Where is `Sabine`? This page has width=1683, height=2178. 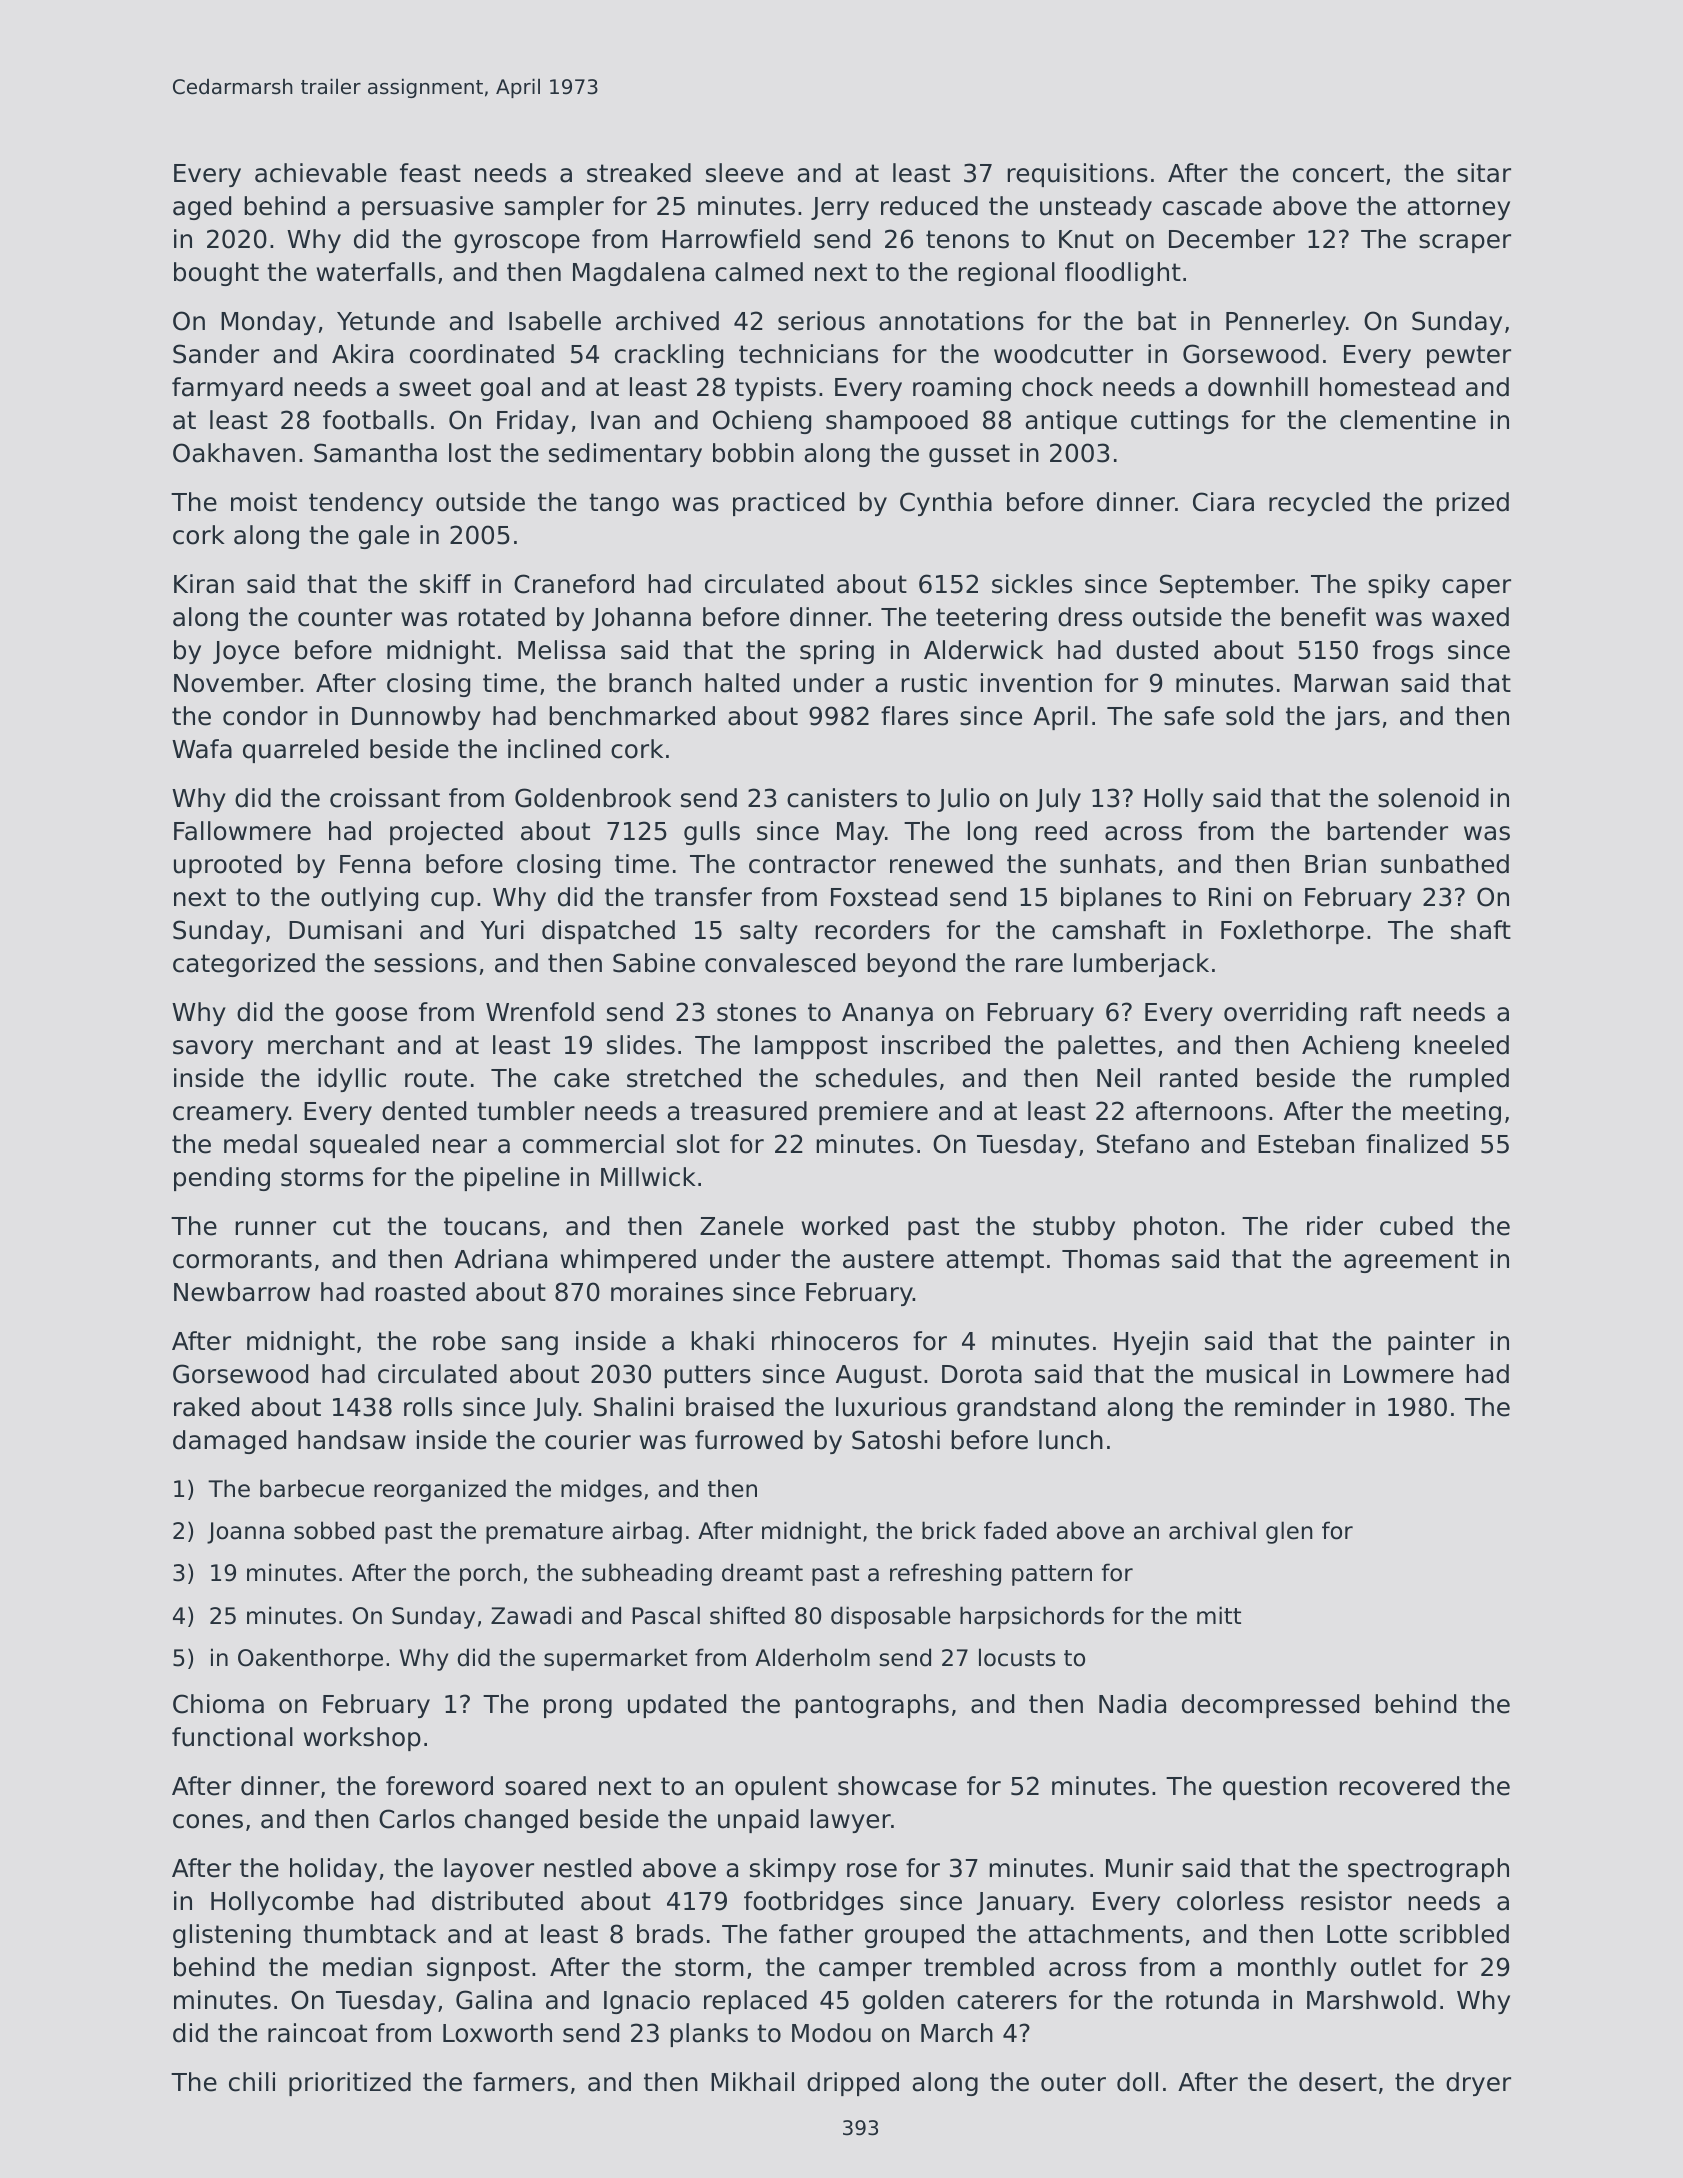 Sabine is located at coordinates (654, 963).
